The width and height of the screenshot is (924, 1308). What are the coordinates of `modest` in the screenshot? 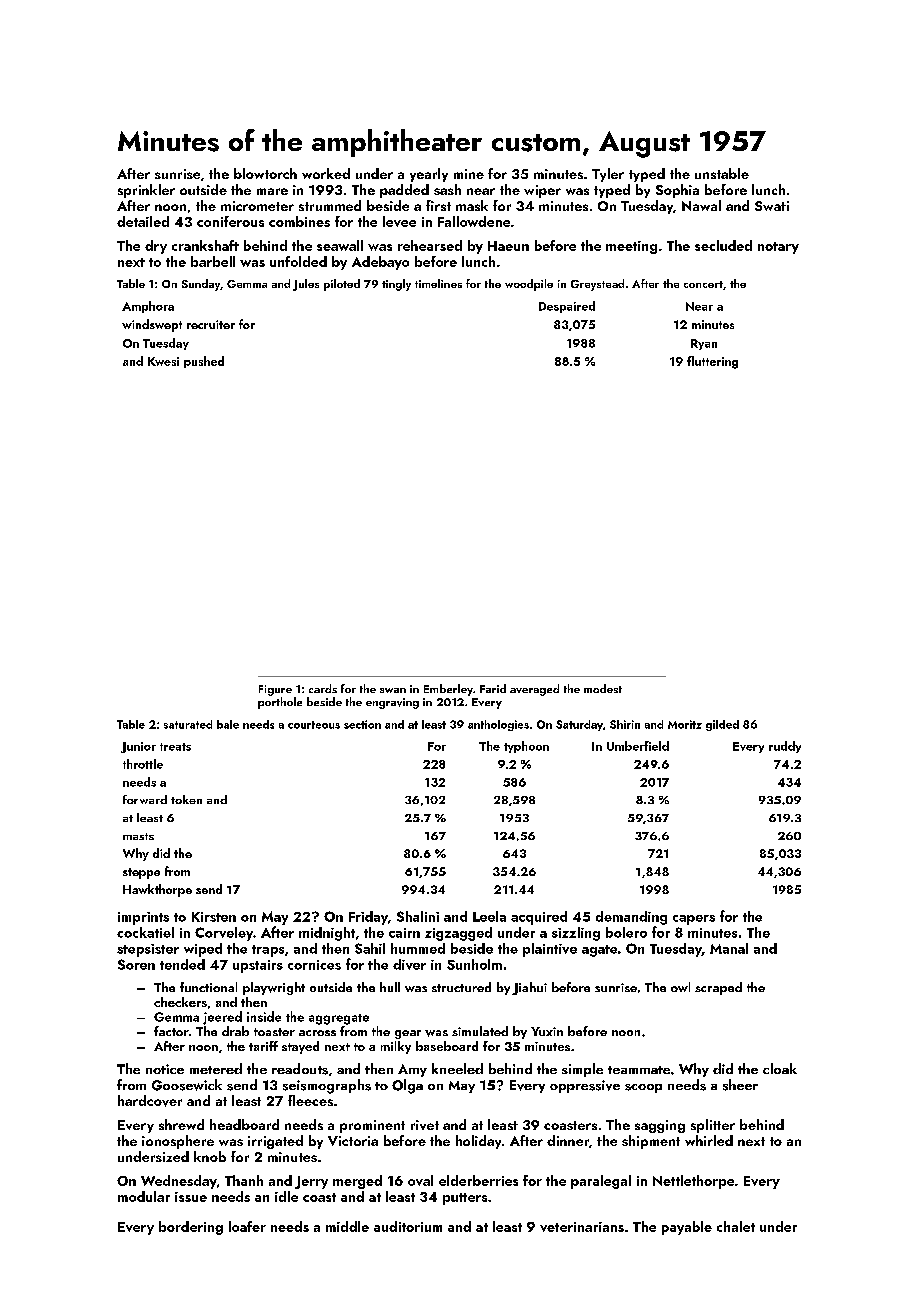 It's located at (603, 688).
